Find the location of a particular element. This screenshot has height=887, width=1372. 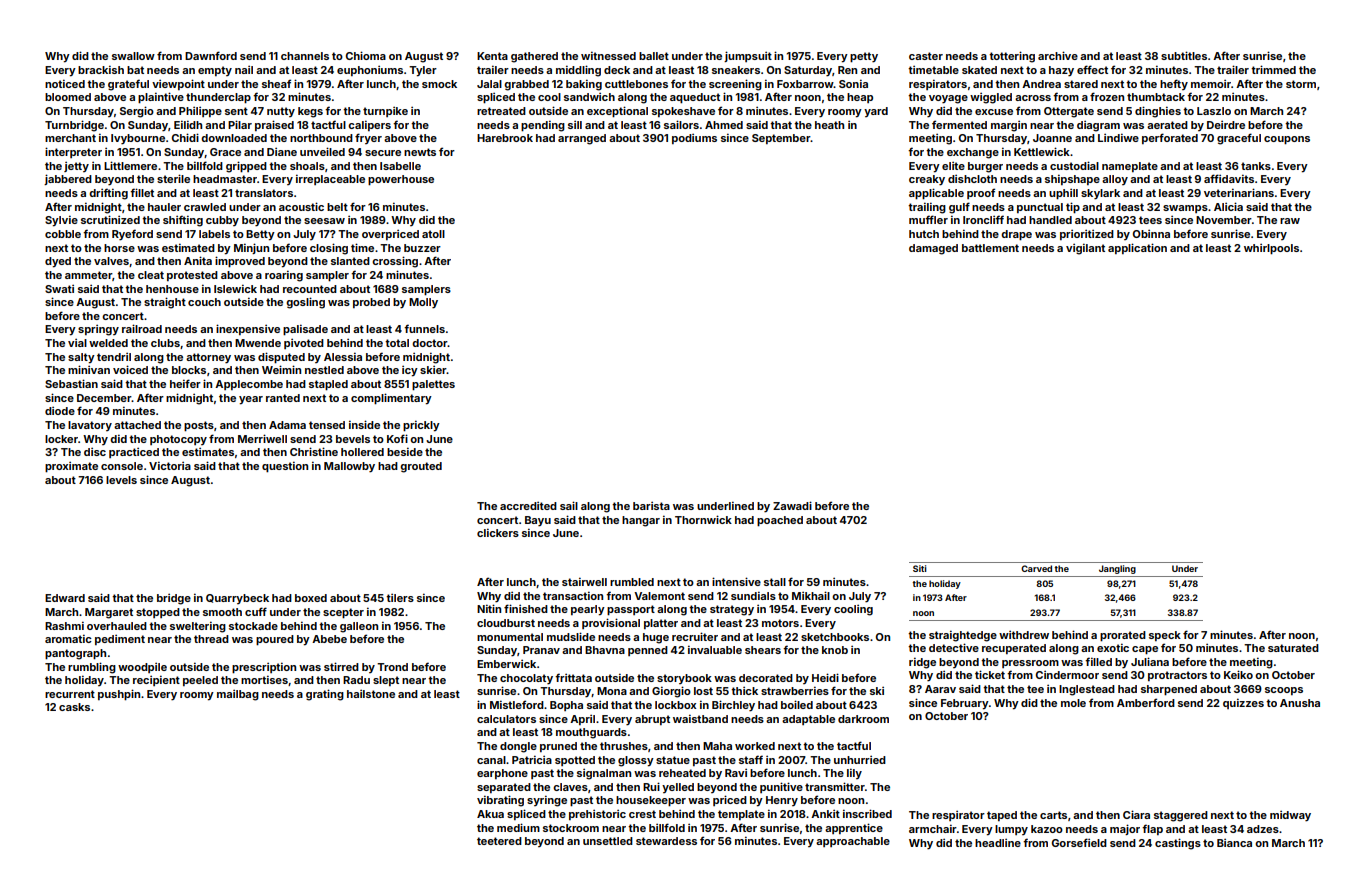

swallow is located at coordinates (133, 56).
